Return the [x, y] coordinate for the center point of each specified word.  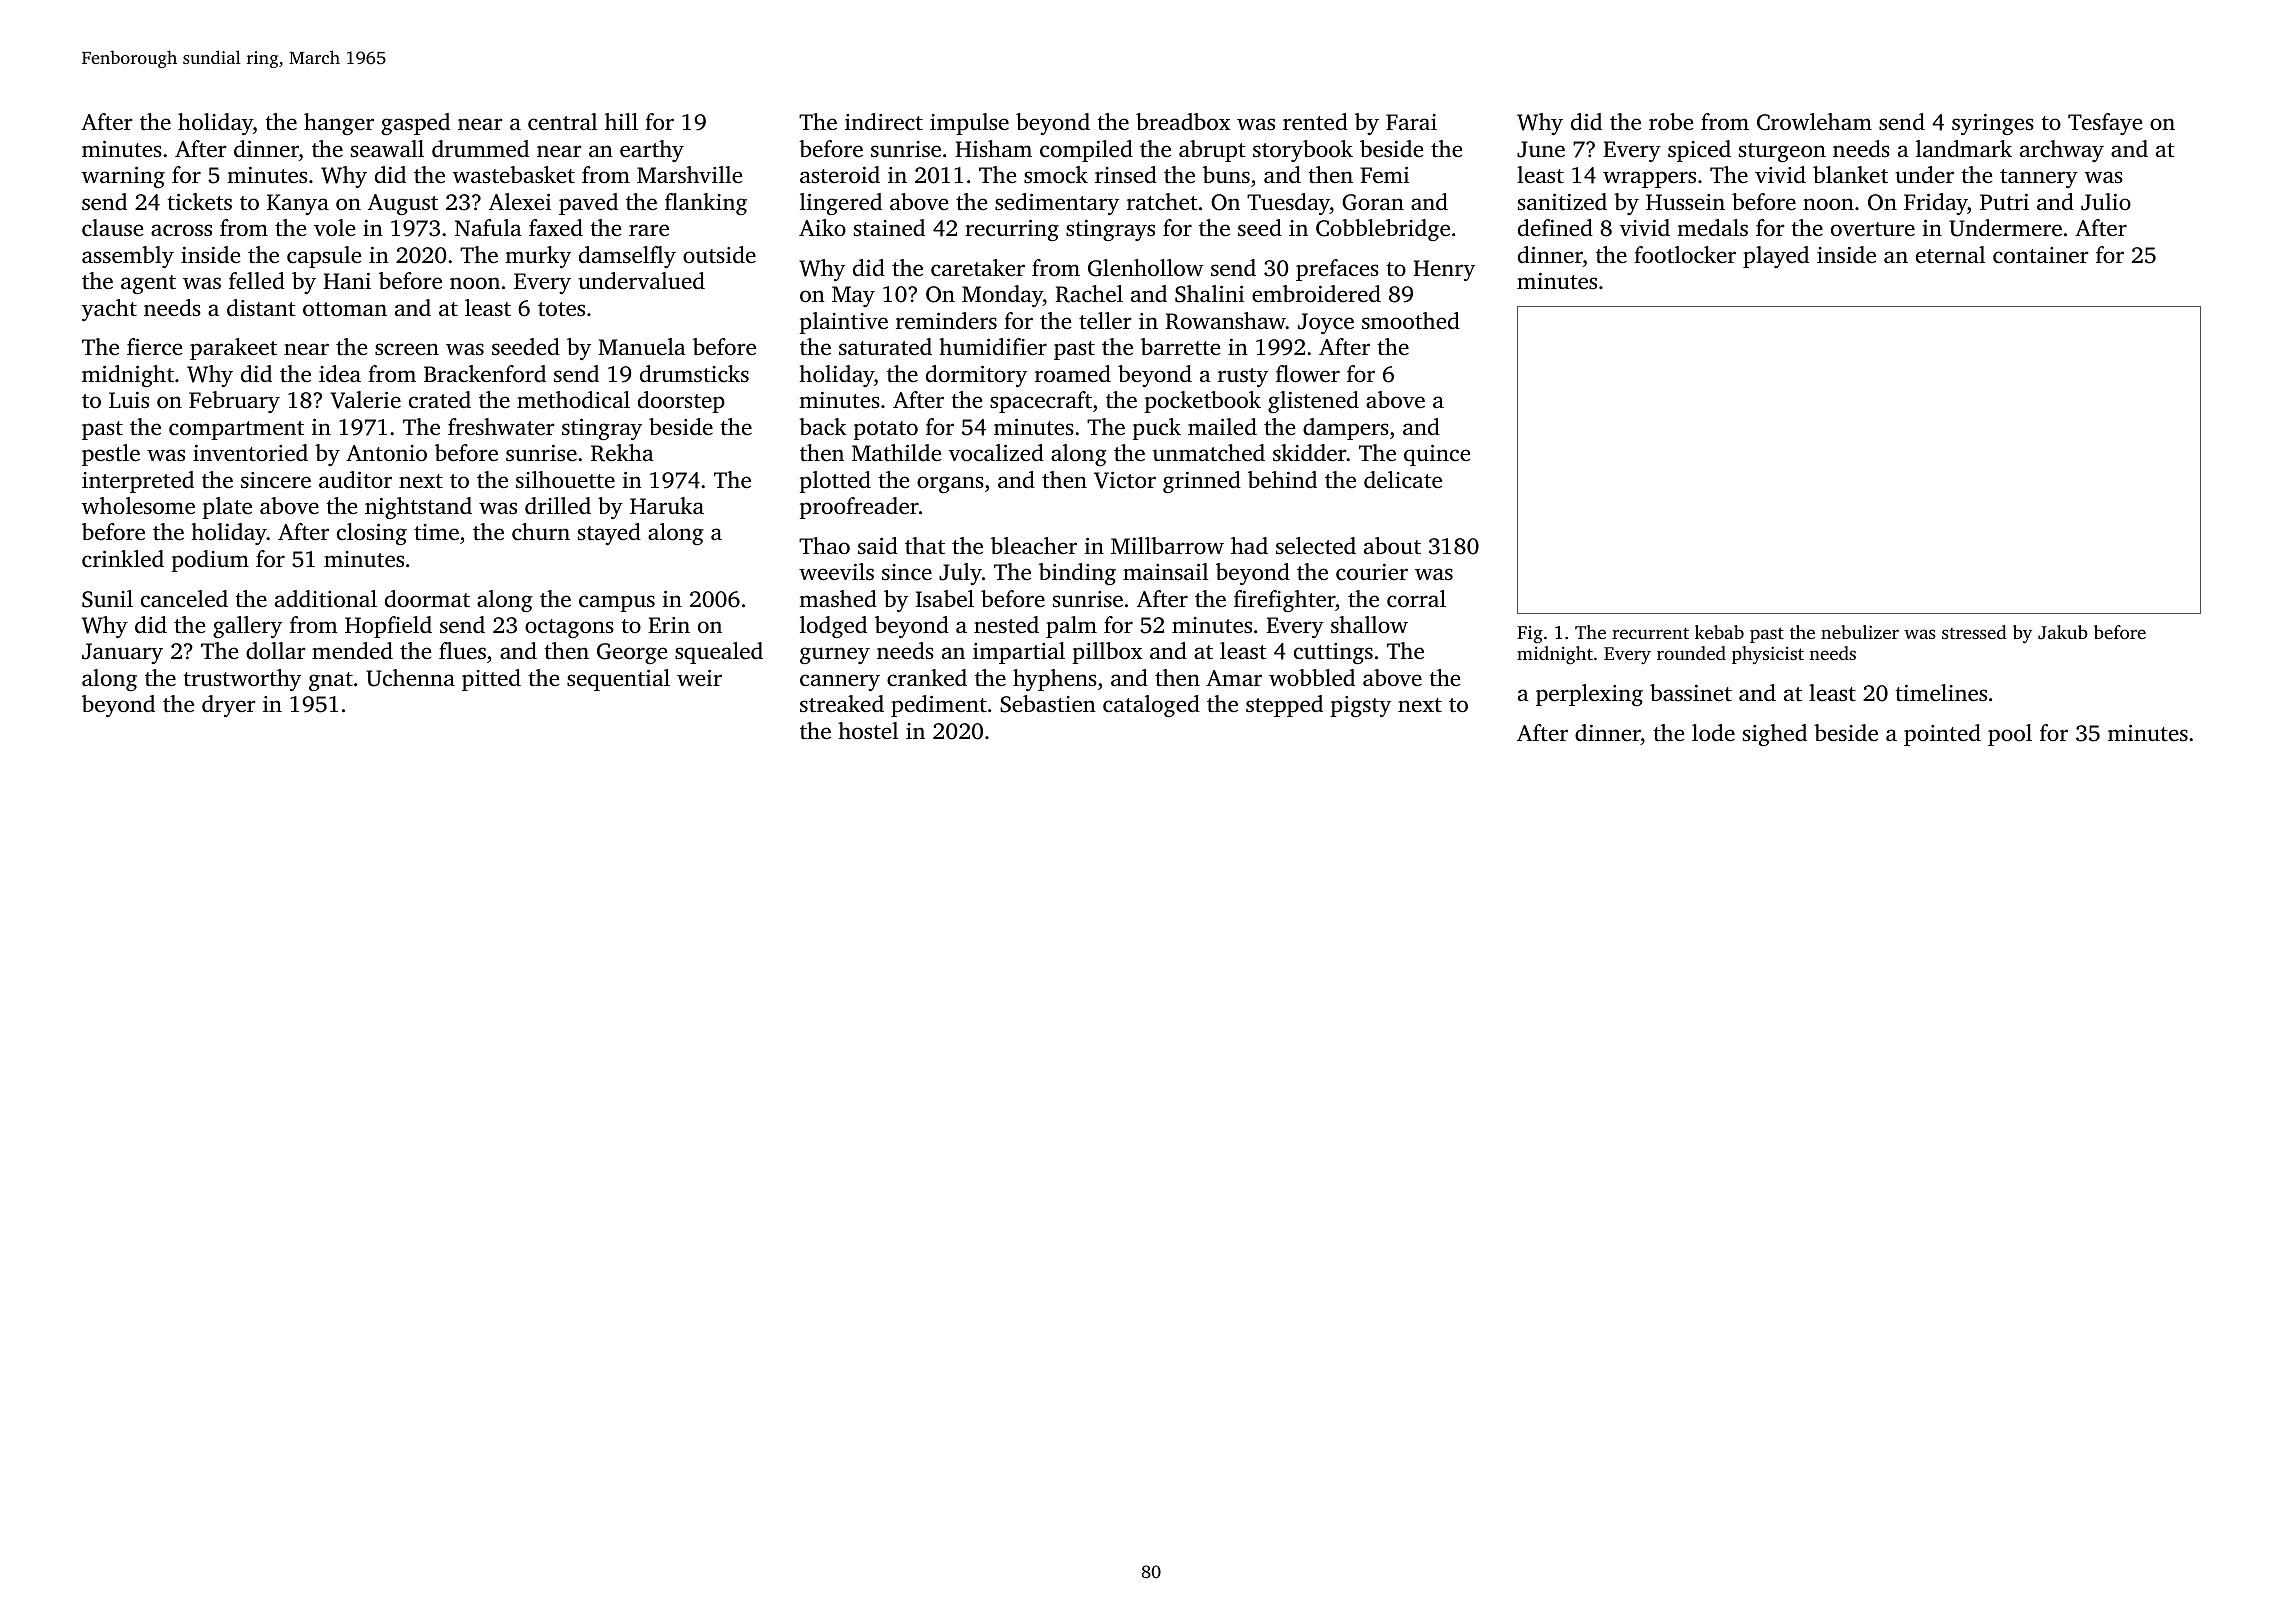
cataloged [1151, 706]
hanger [339, 124]
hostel [868, 731]
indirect [884, 122]
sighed [1775, 735]
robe [1671, 121]
